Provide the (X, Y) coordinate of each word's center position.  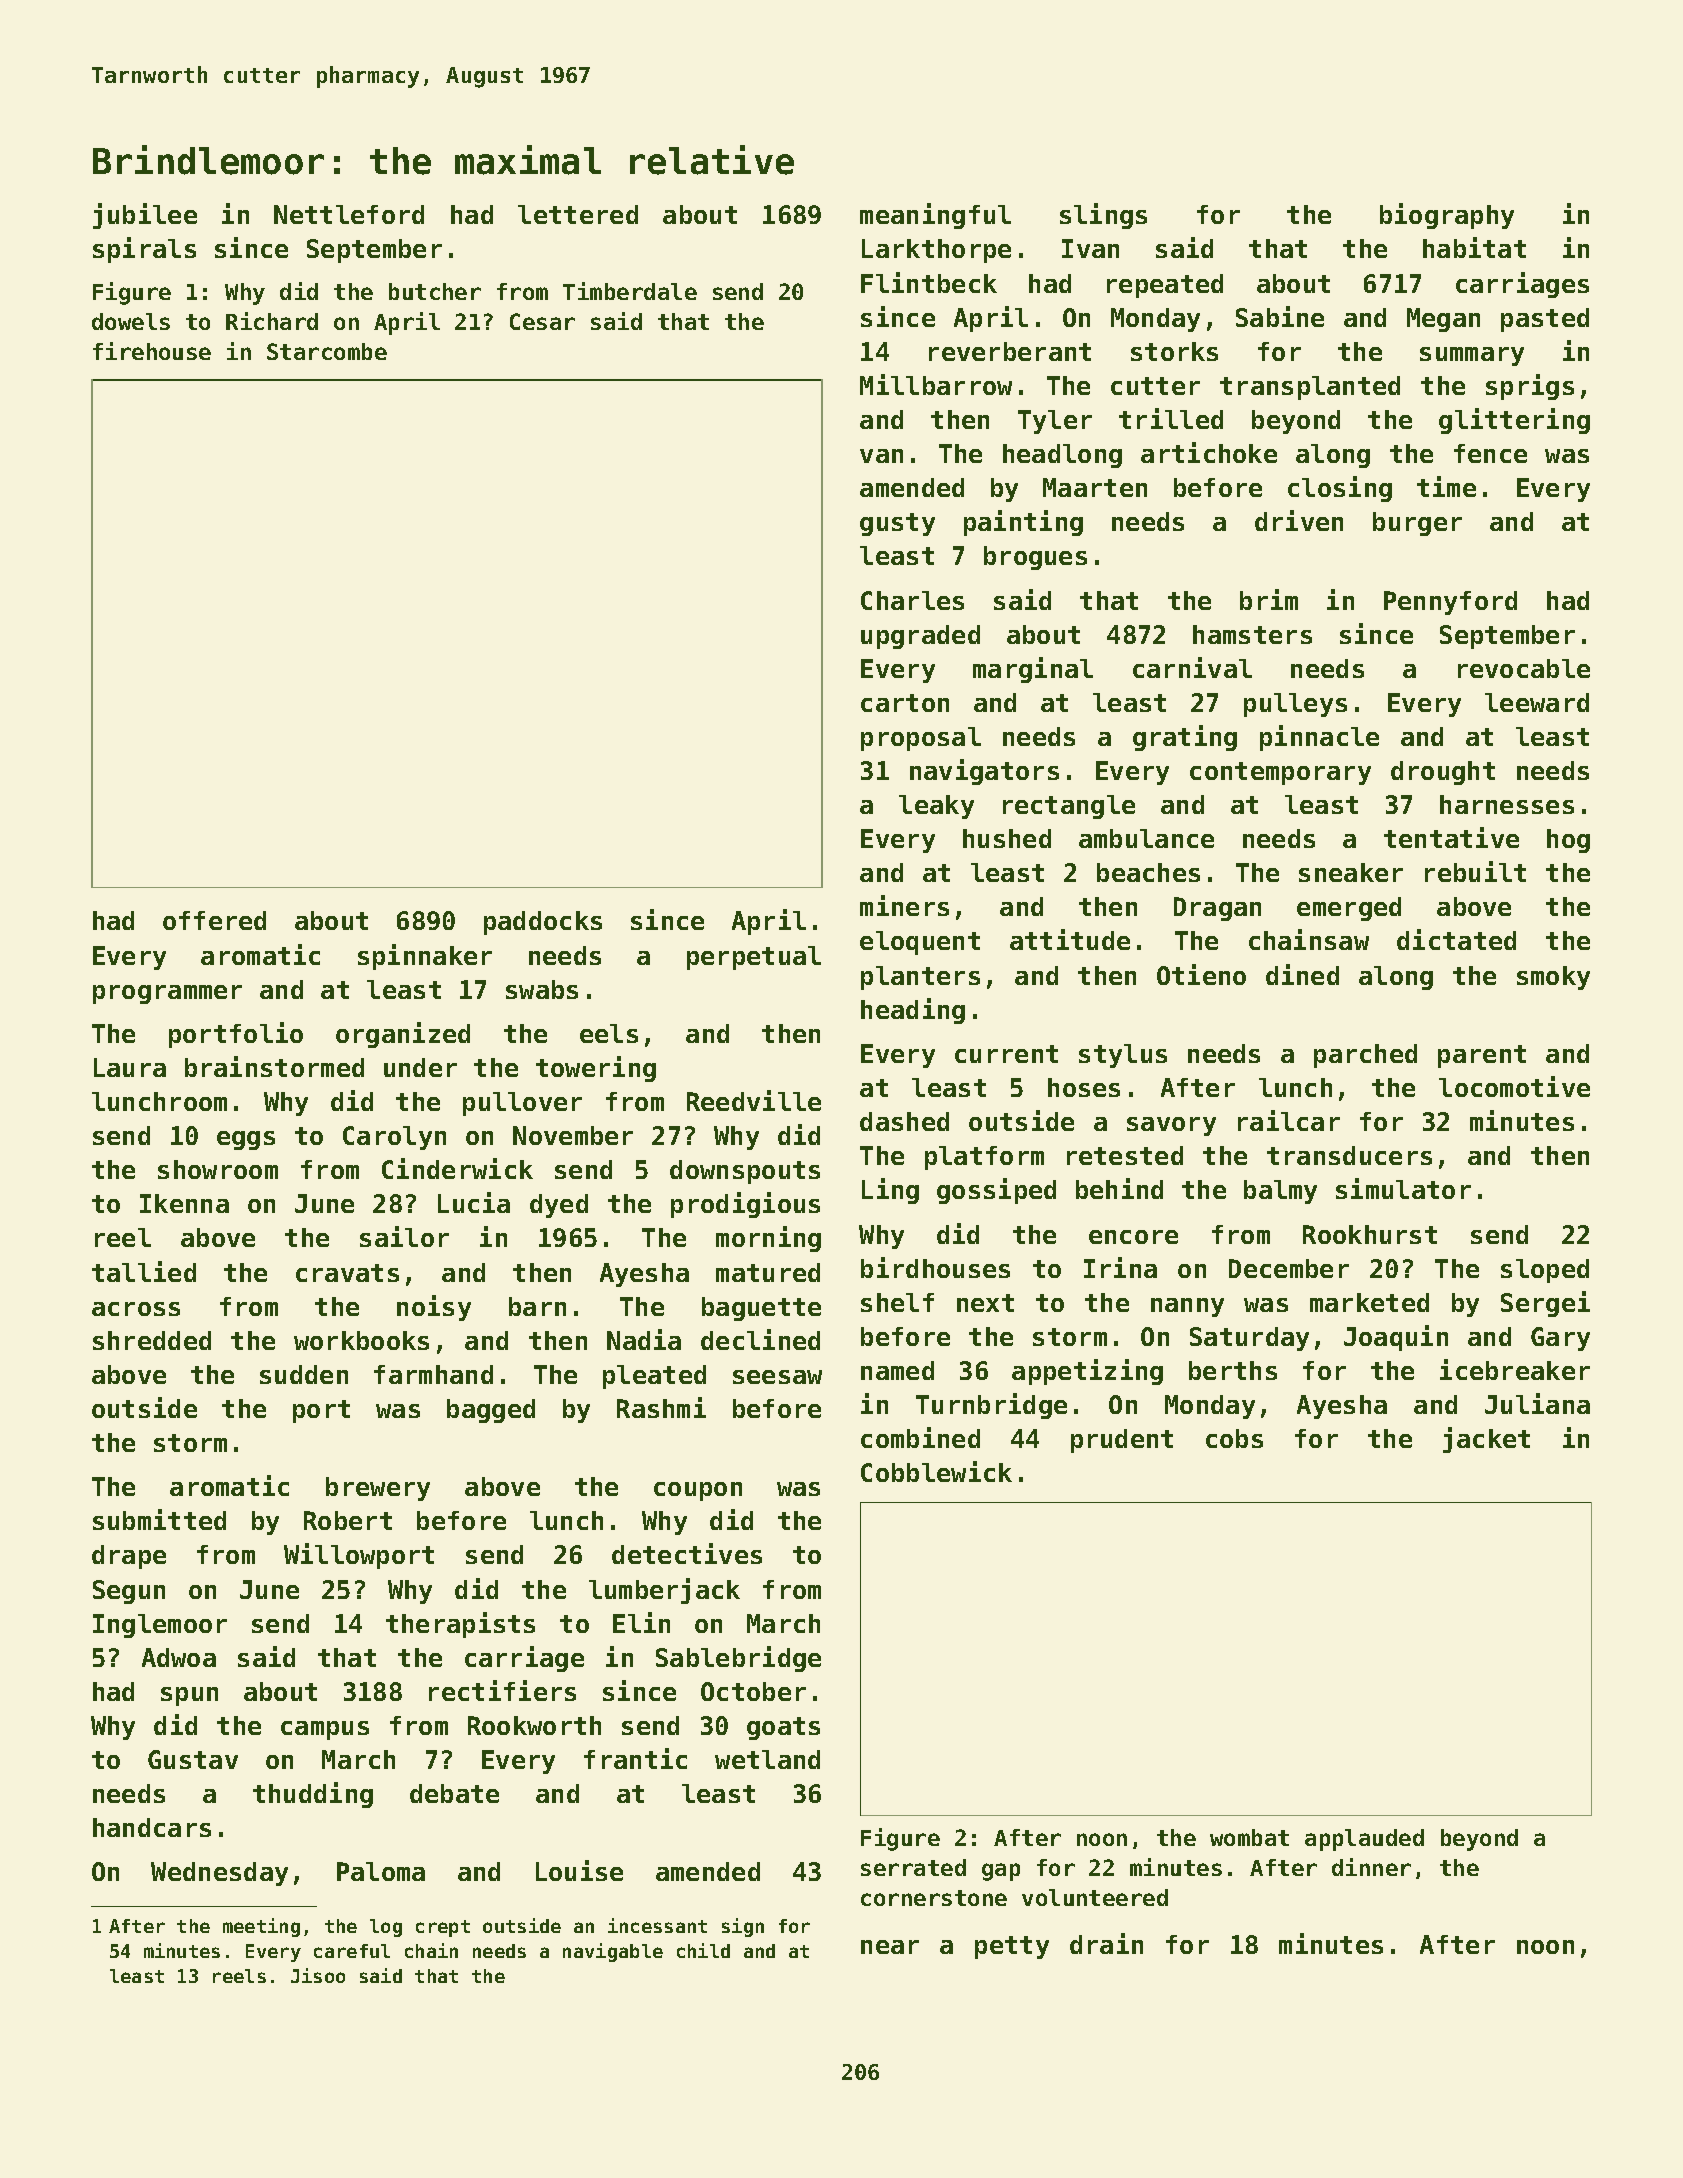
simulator (1403, 1188)
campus (325, 1730)
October (753, 1691)
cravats (347, 1273)
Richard (272, 321)
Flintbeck (929, 282)
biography (1447, 216)
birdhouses (935, 1267)
